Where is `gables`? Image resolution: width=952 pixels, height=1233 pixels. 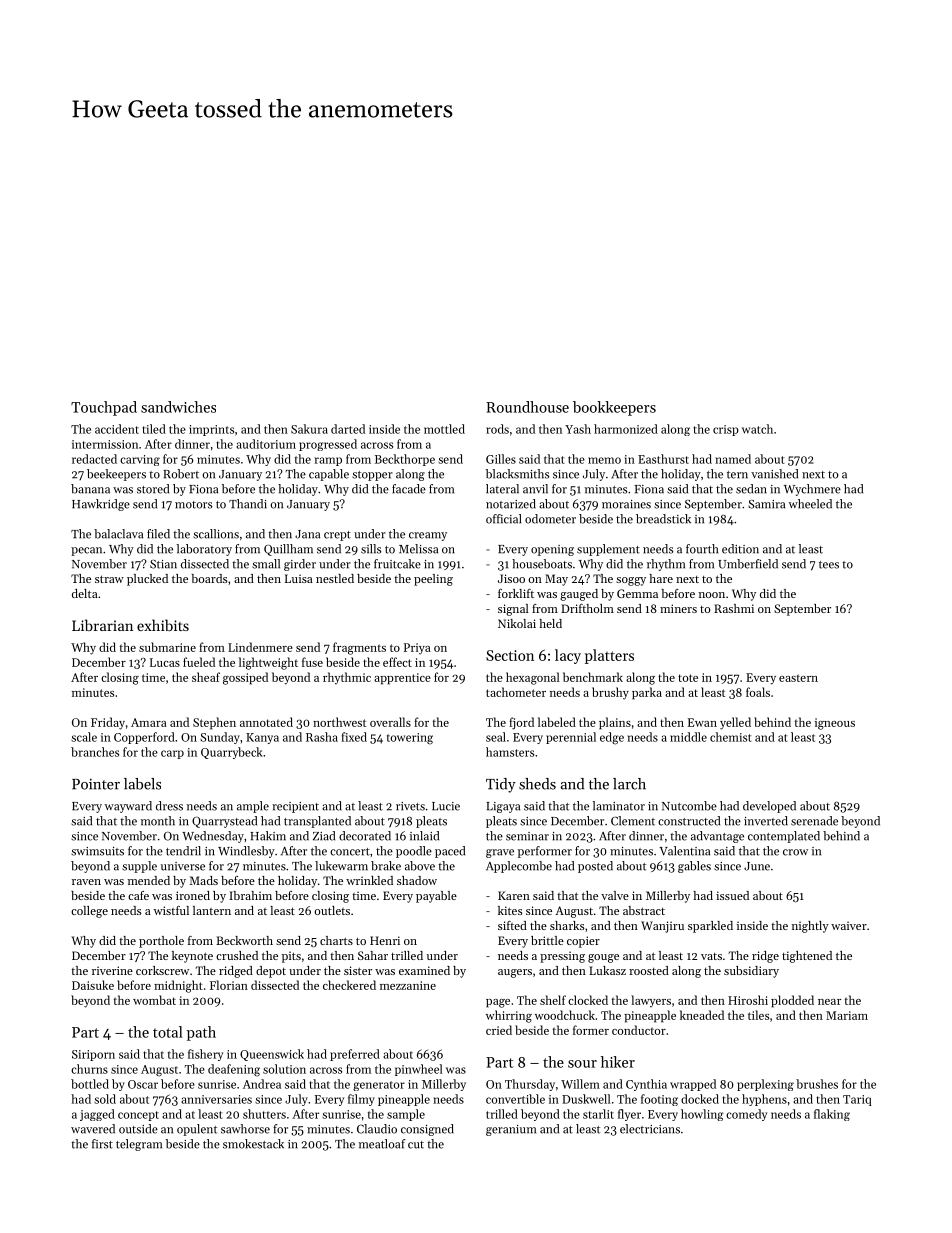
gables is located at coordinates (694, 867).
